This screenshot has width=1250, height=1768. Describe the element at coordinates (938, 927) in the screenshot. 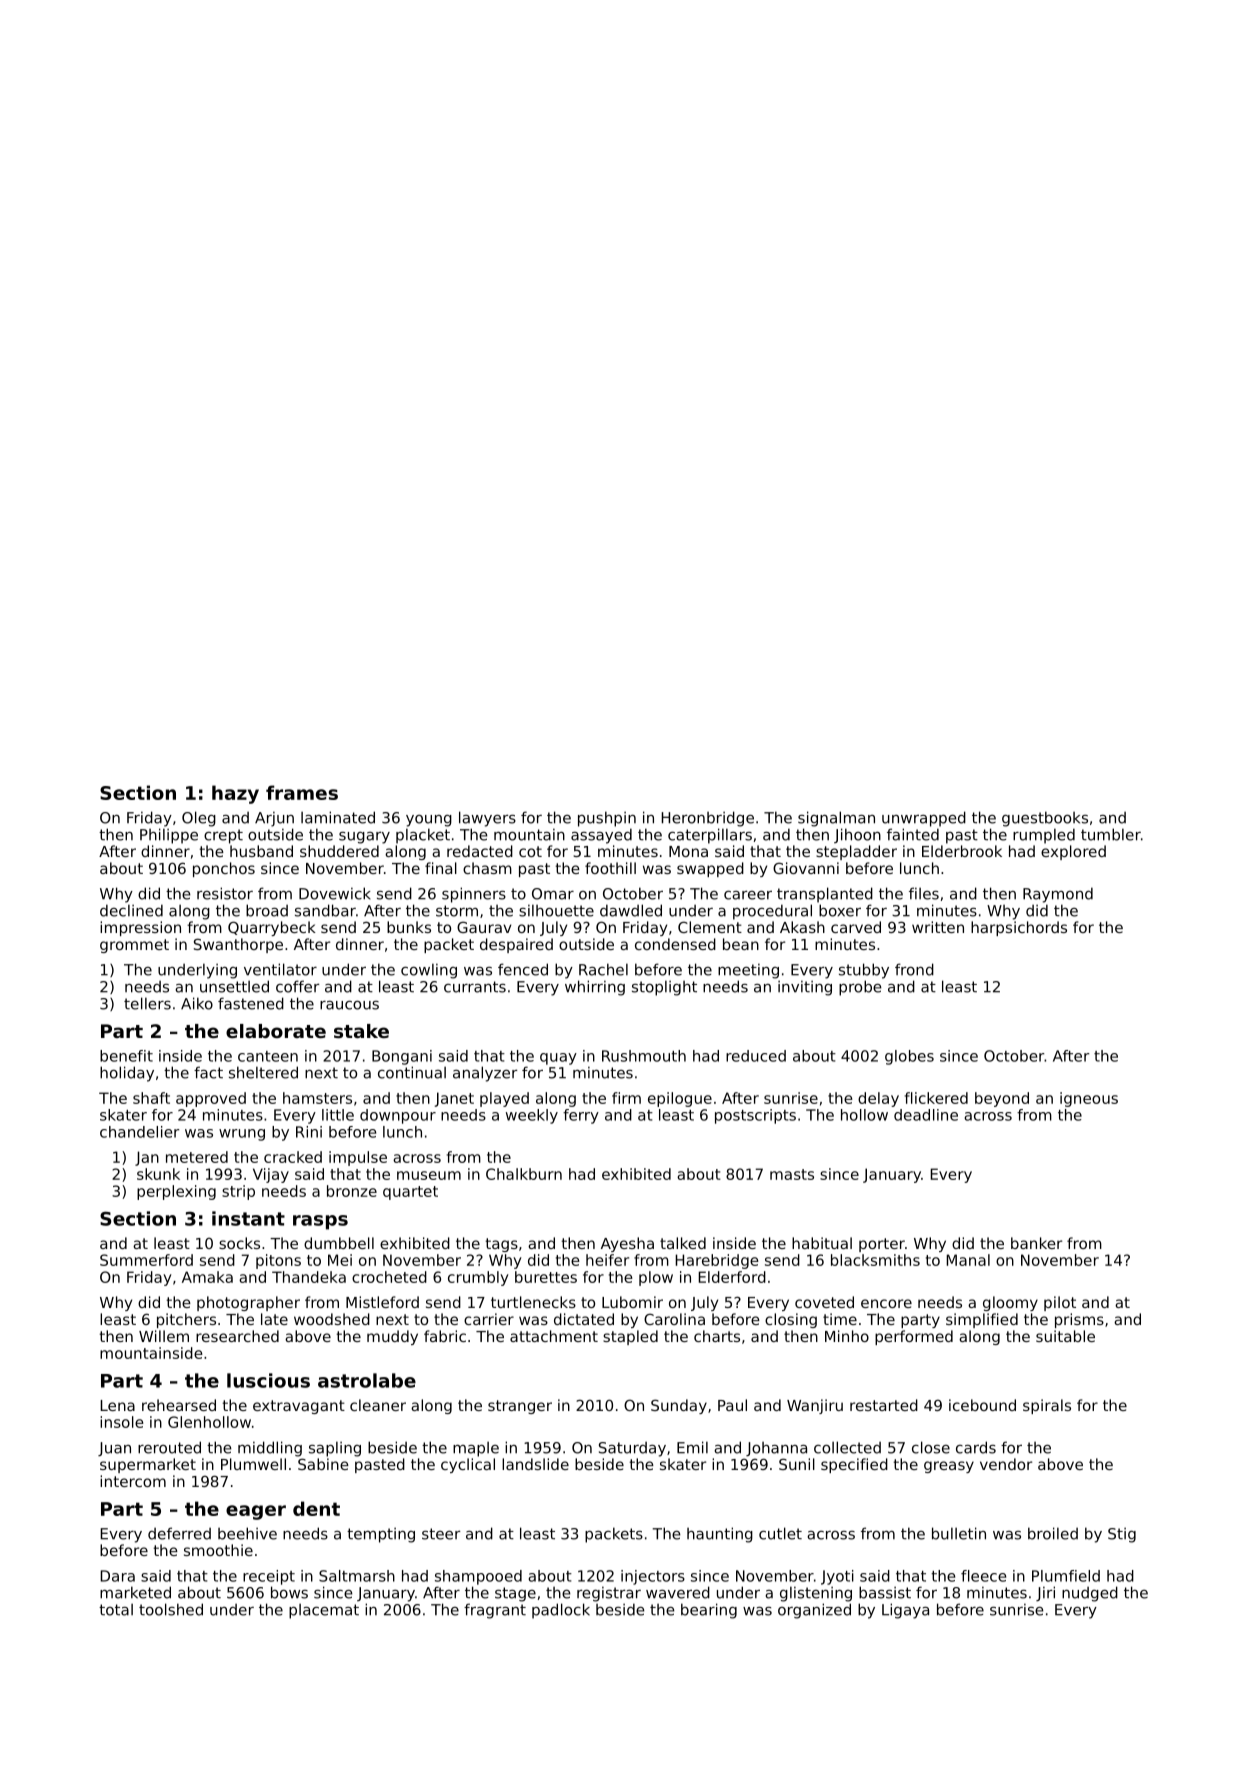

I see `written` at that location.
